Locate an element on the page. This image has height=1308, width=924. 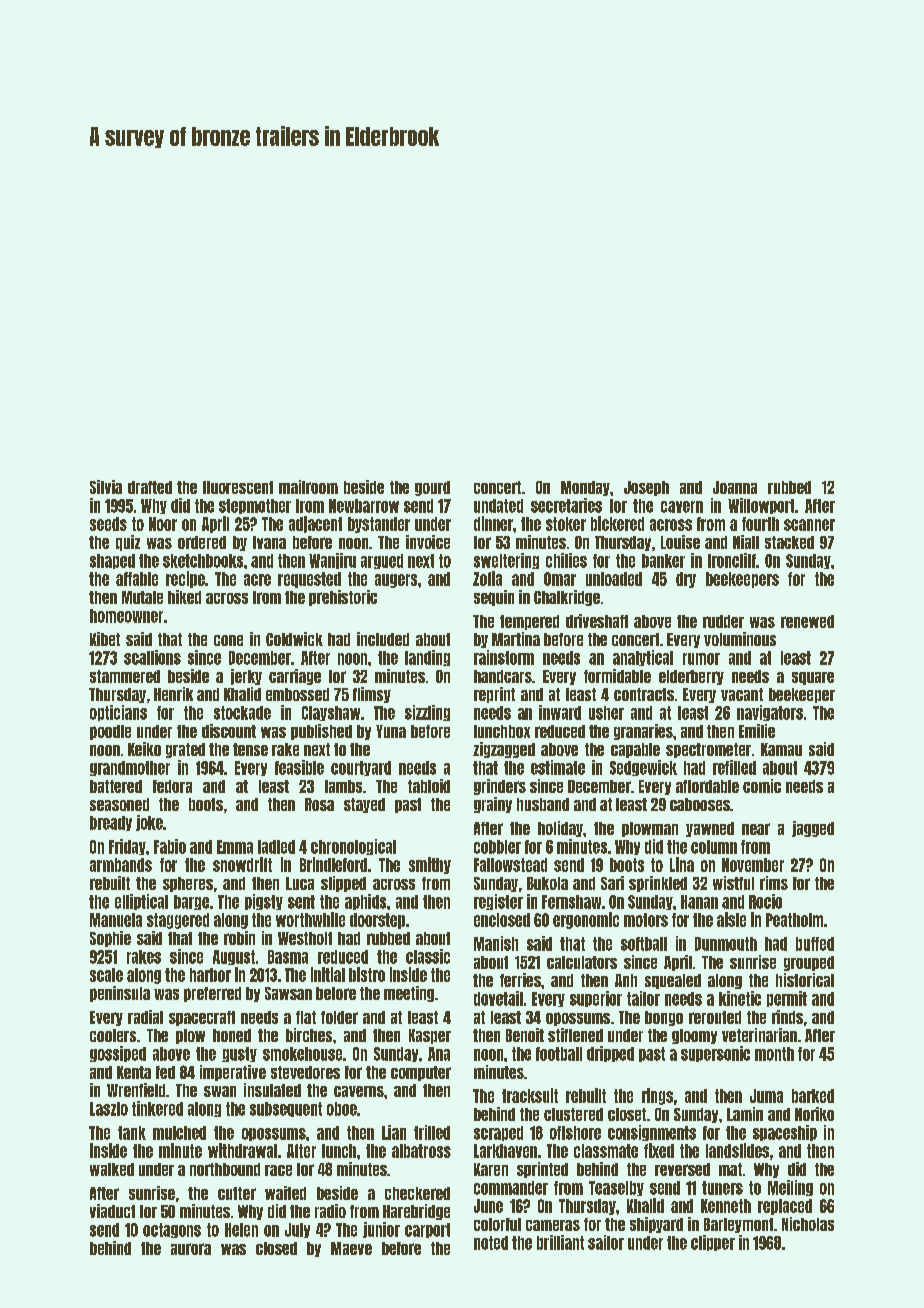
aurora is located at coordinates (191, 1249).
